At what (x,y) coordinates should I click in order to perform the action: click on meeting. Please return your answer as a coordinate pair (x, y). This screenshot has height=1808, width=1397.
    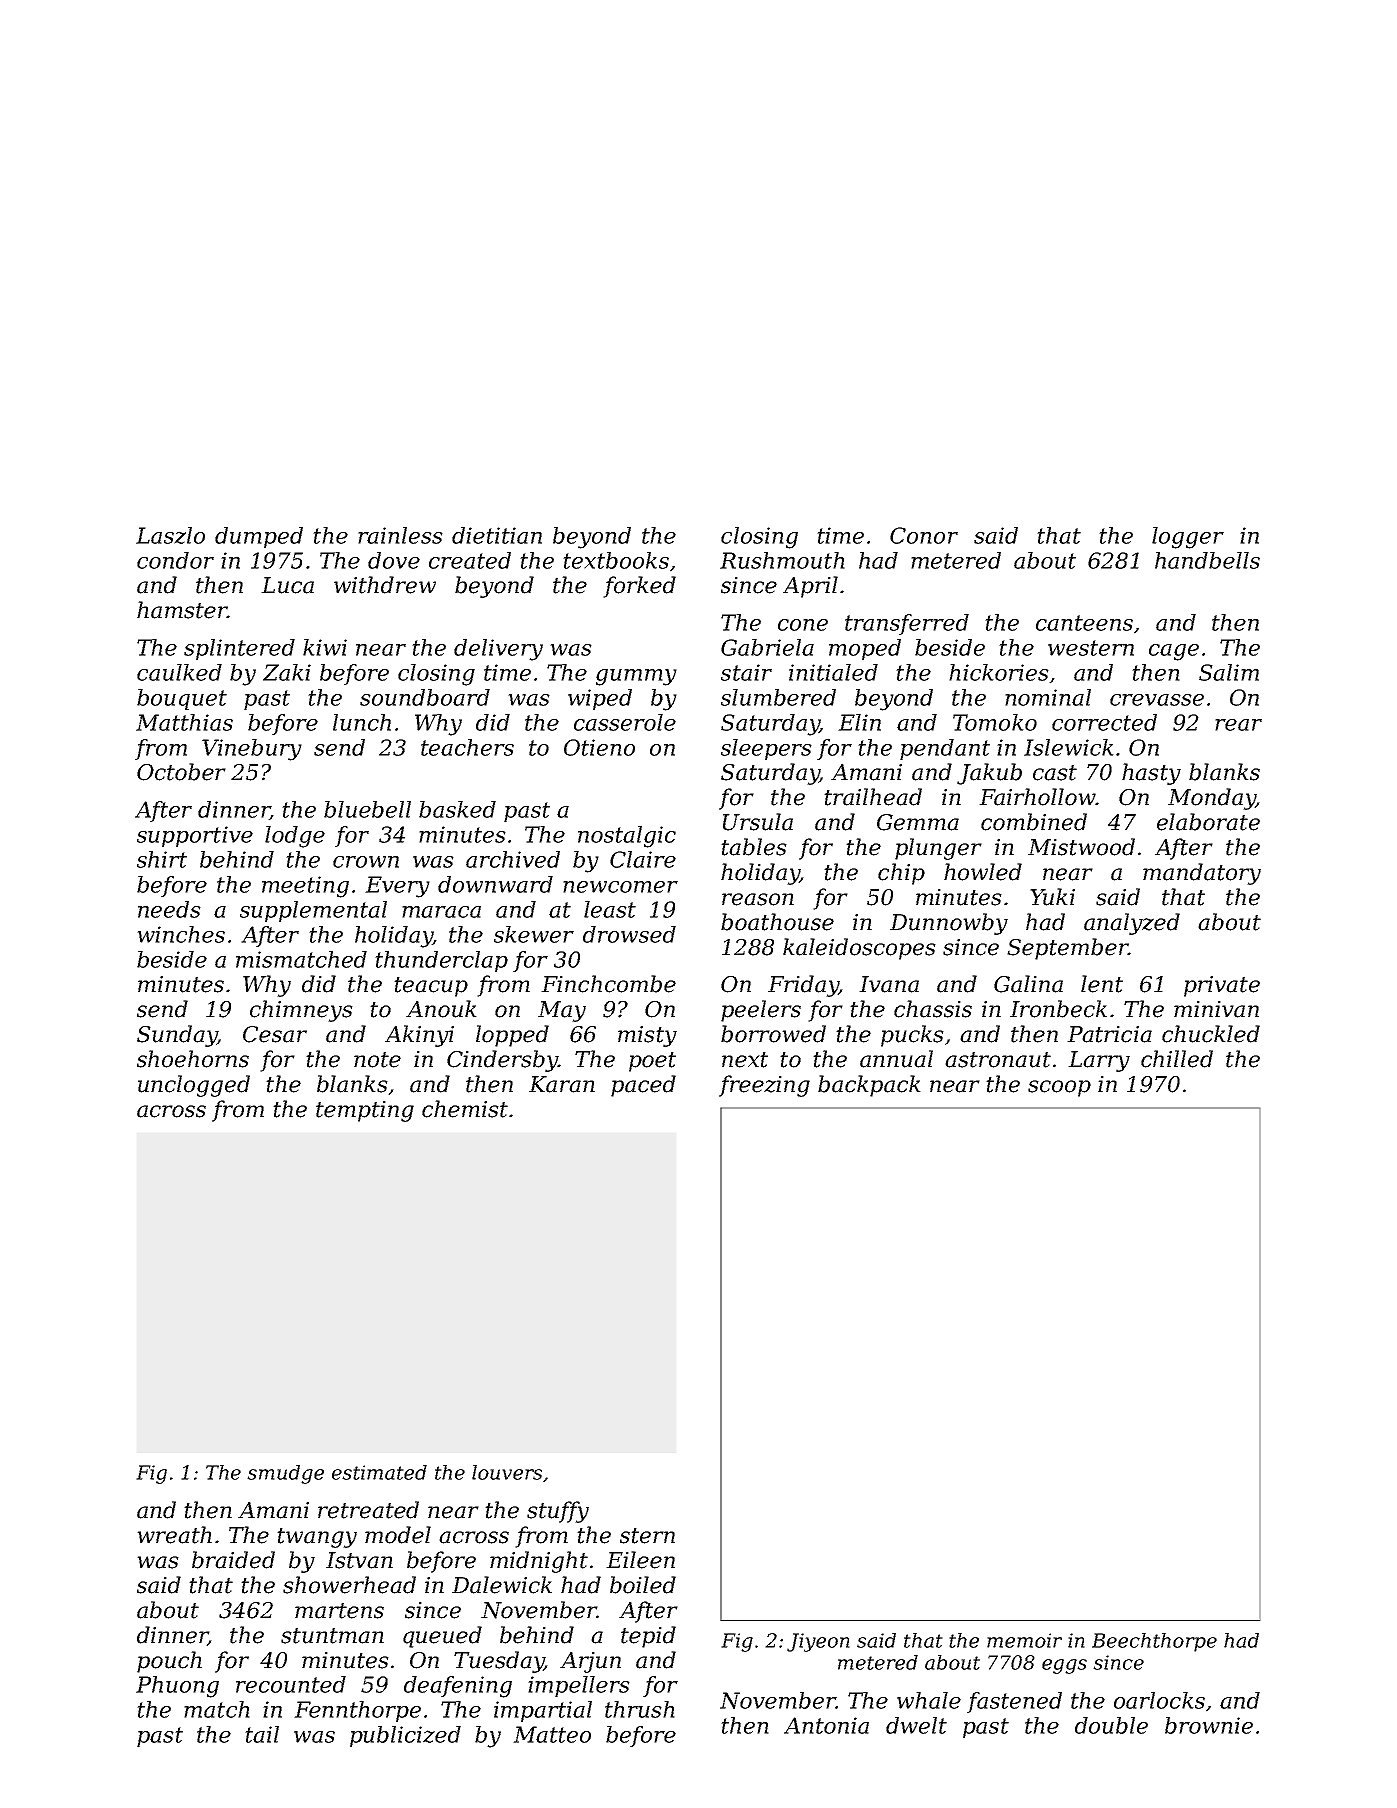
    Looking at the image, I should click on (305, 887).
